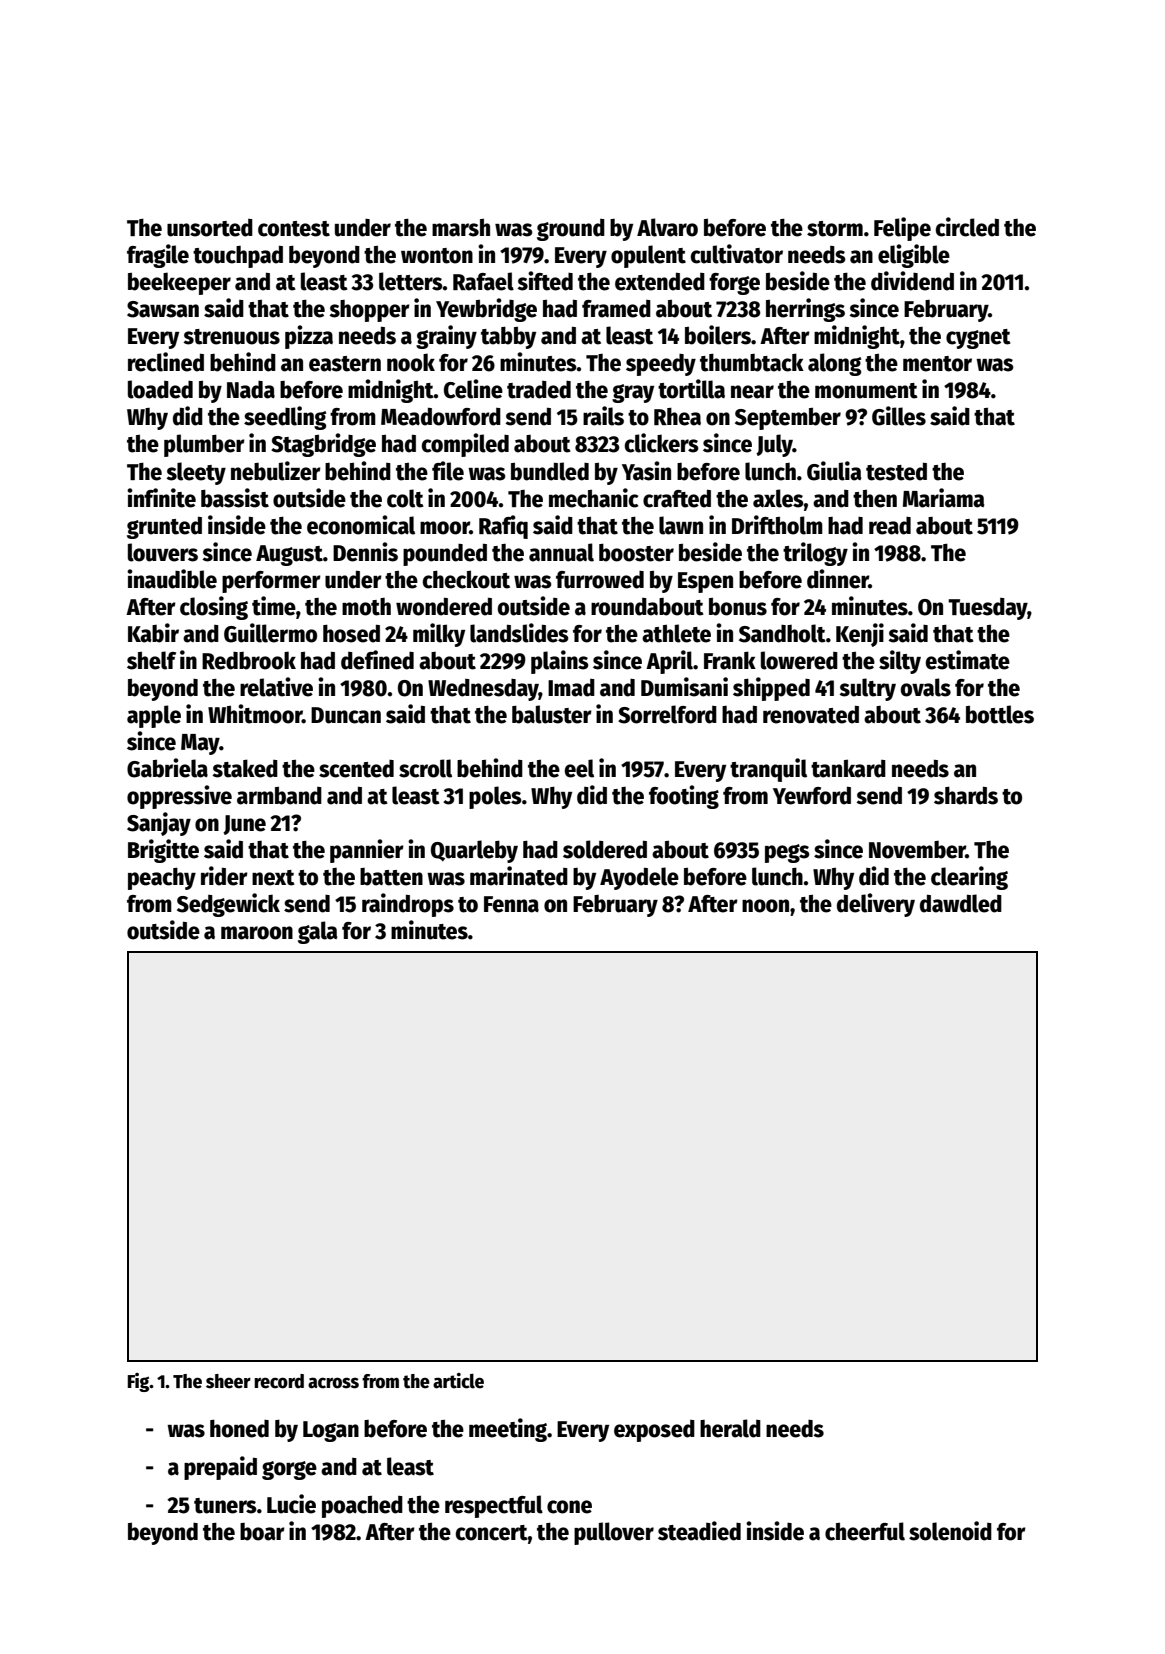 This screenshot has height=1654, width=1165. I want to click on maroon, so click(257, 933).
